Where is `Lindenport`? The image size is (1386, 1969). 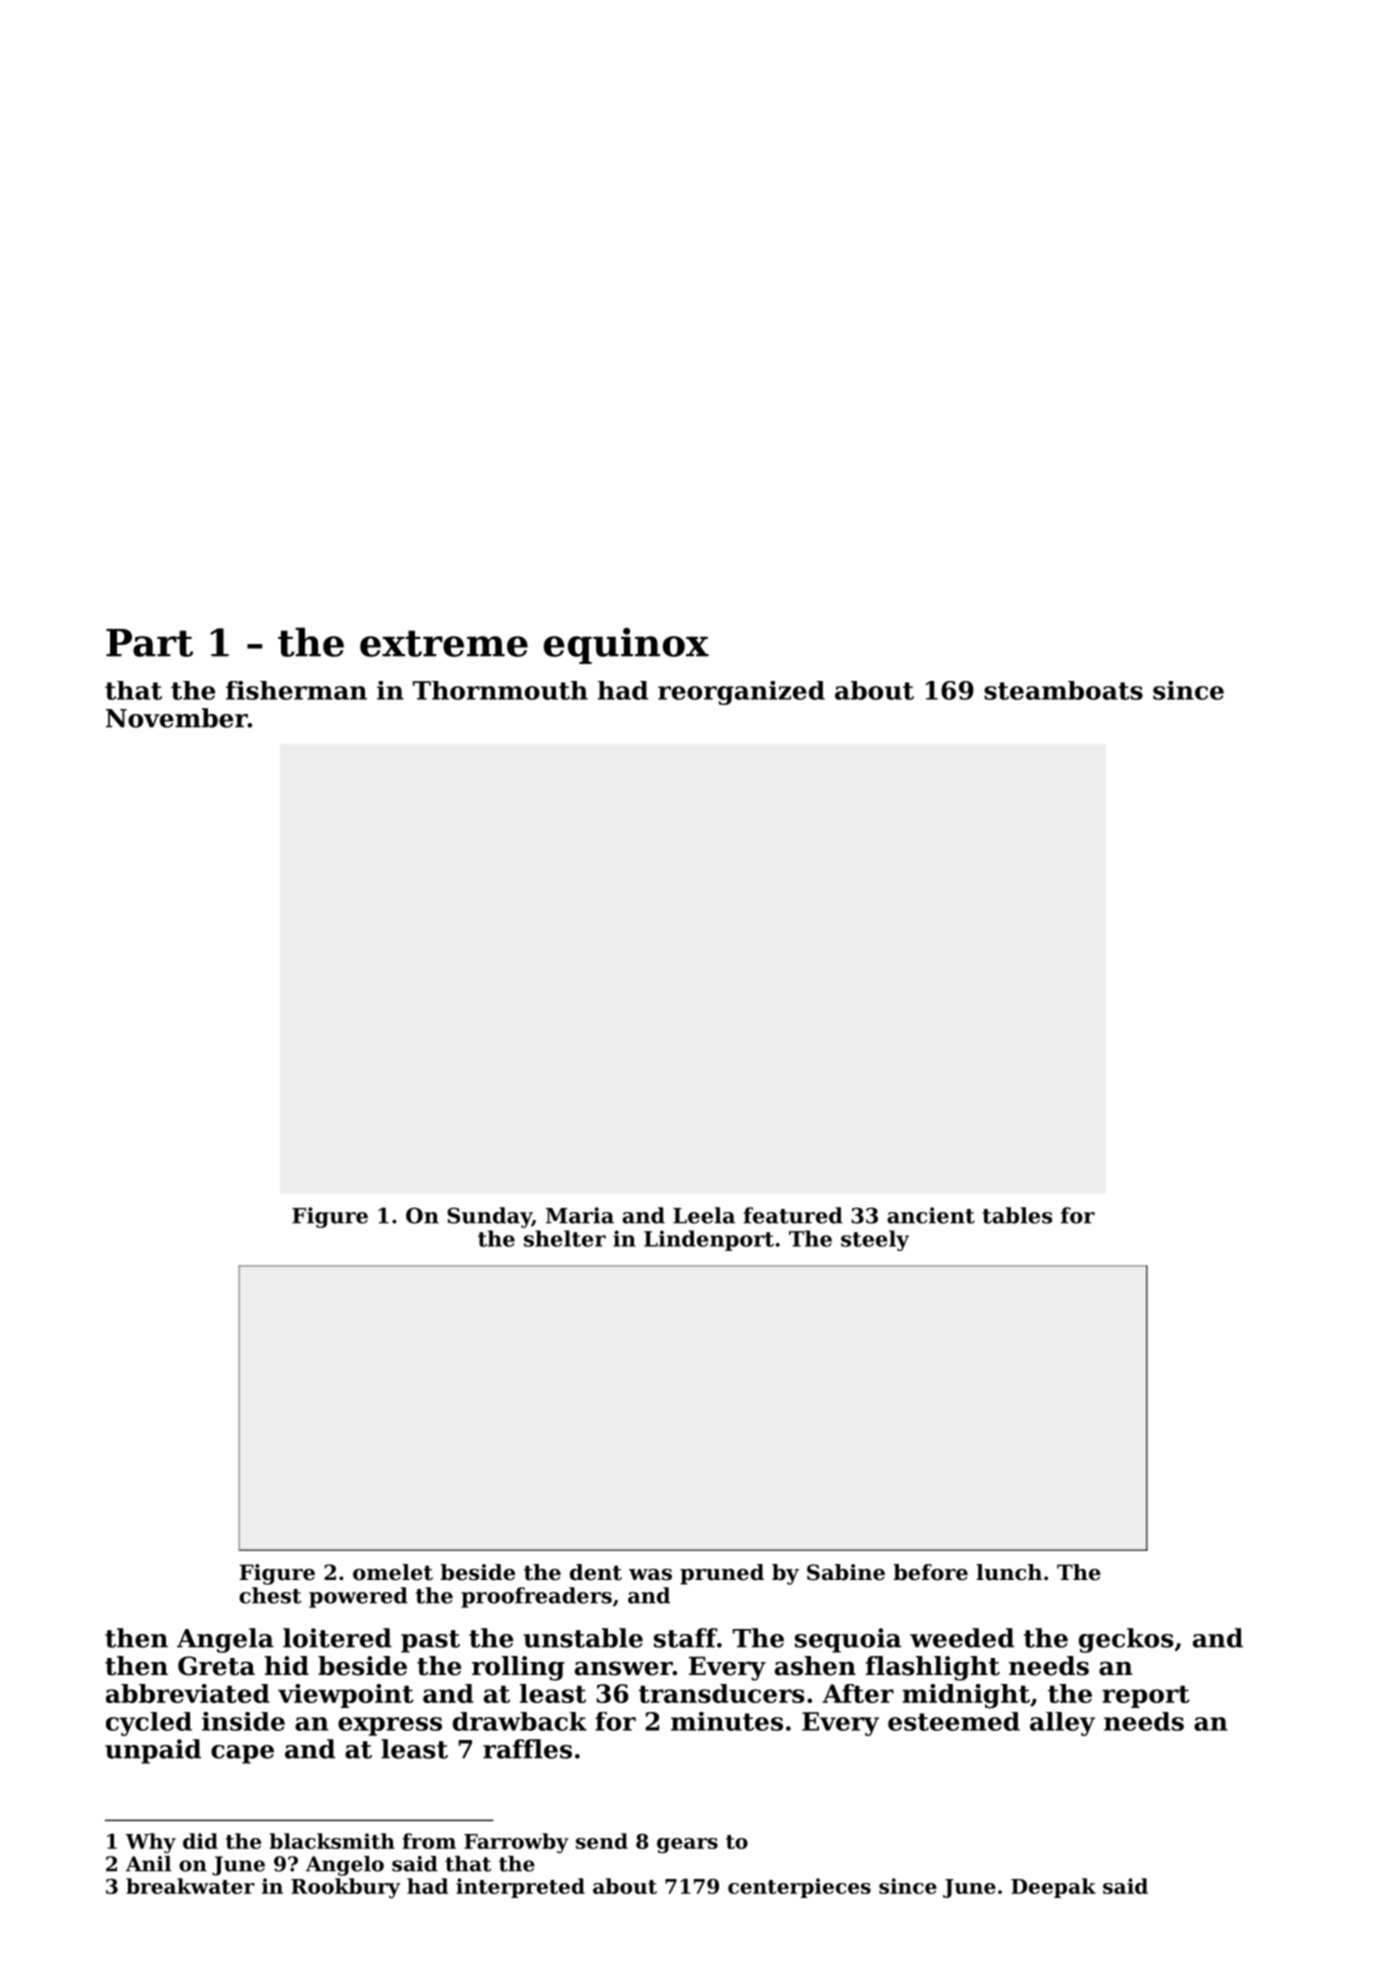
Lindenport is located at coordinates (709, 1240).
